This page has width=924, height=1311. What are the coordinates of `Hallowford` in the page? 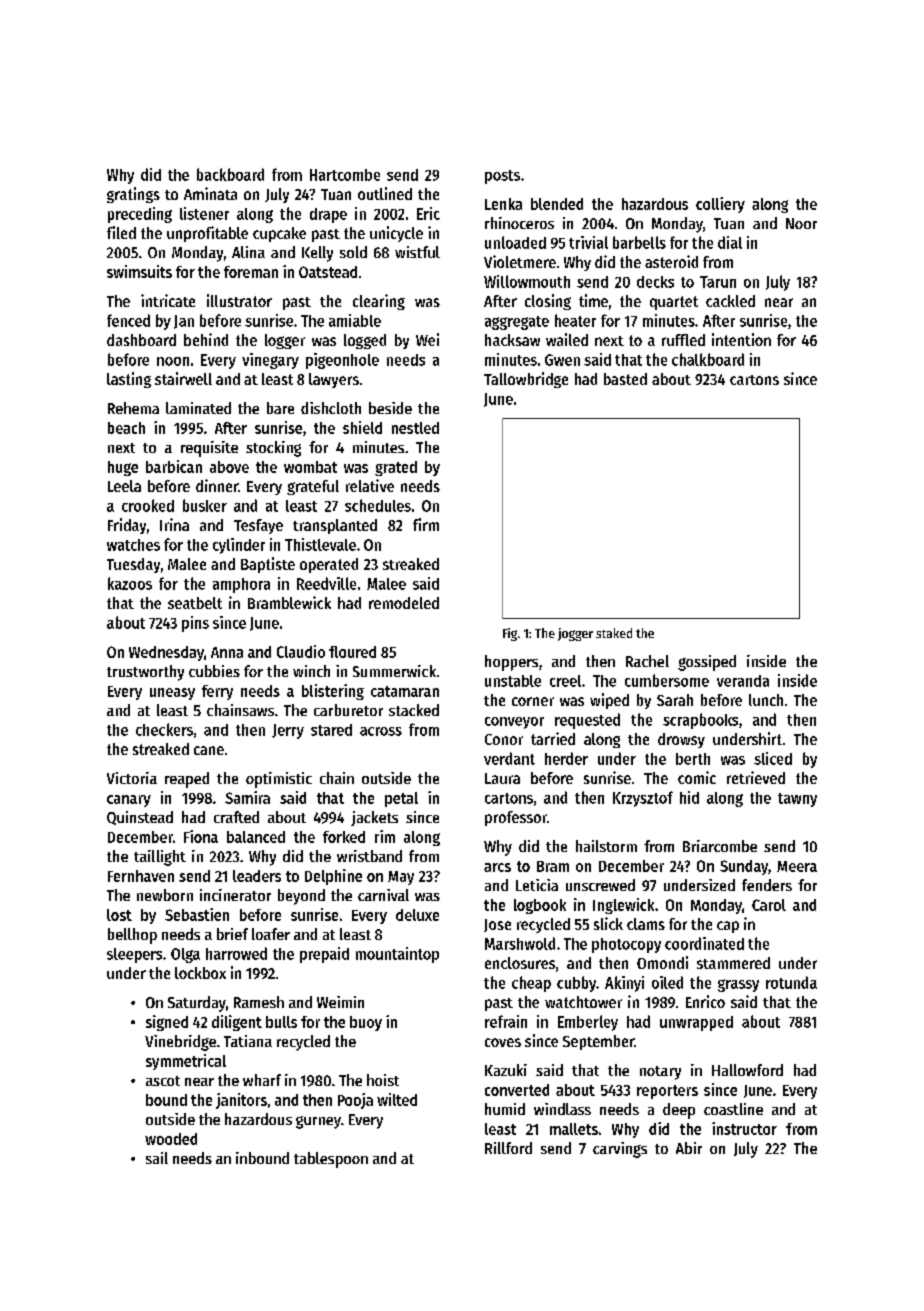 It's located at (747, 1070).
